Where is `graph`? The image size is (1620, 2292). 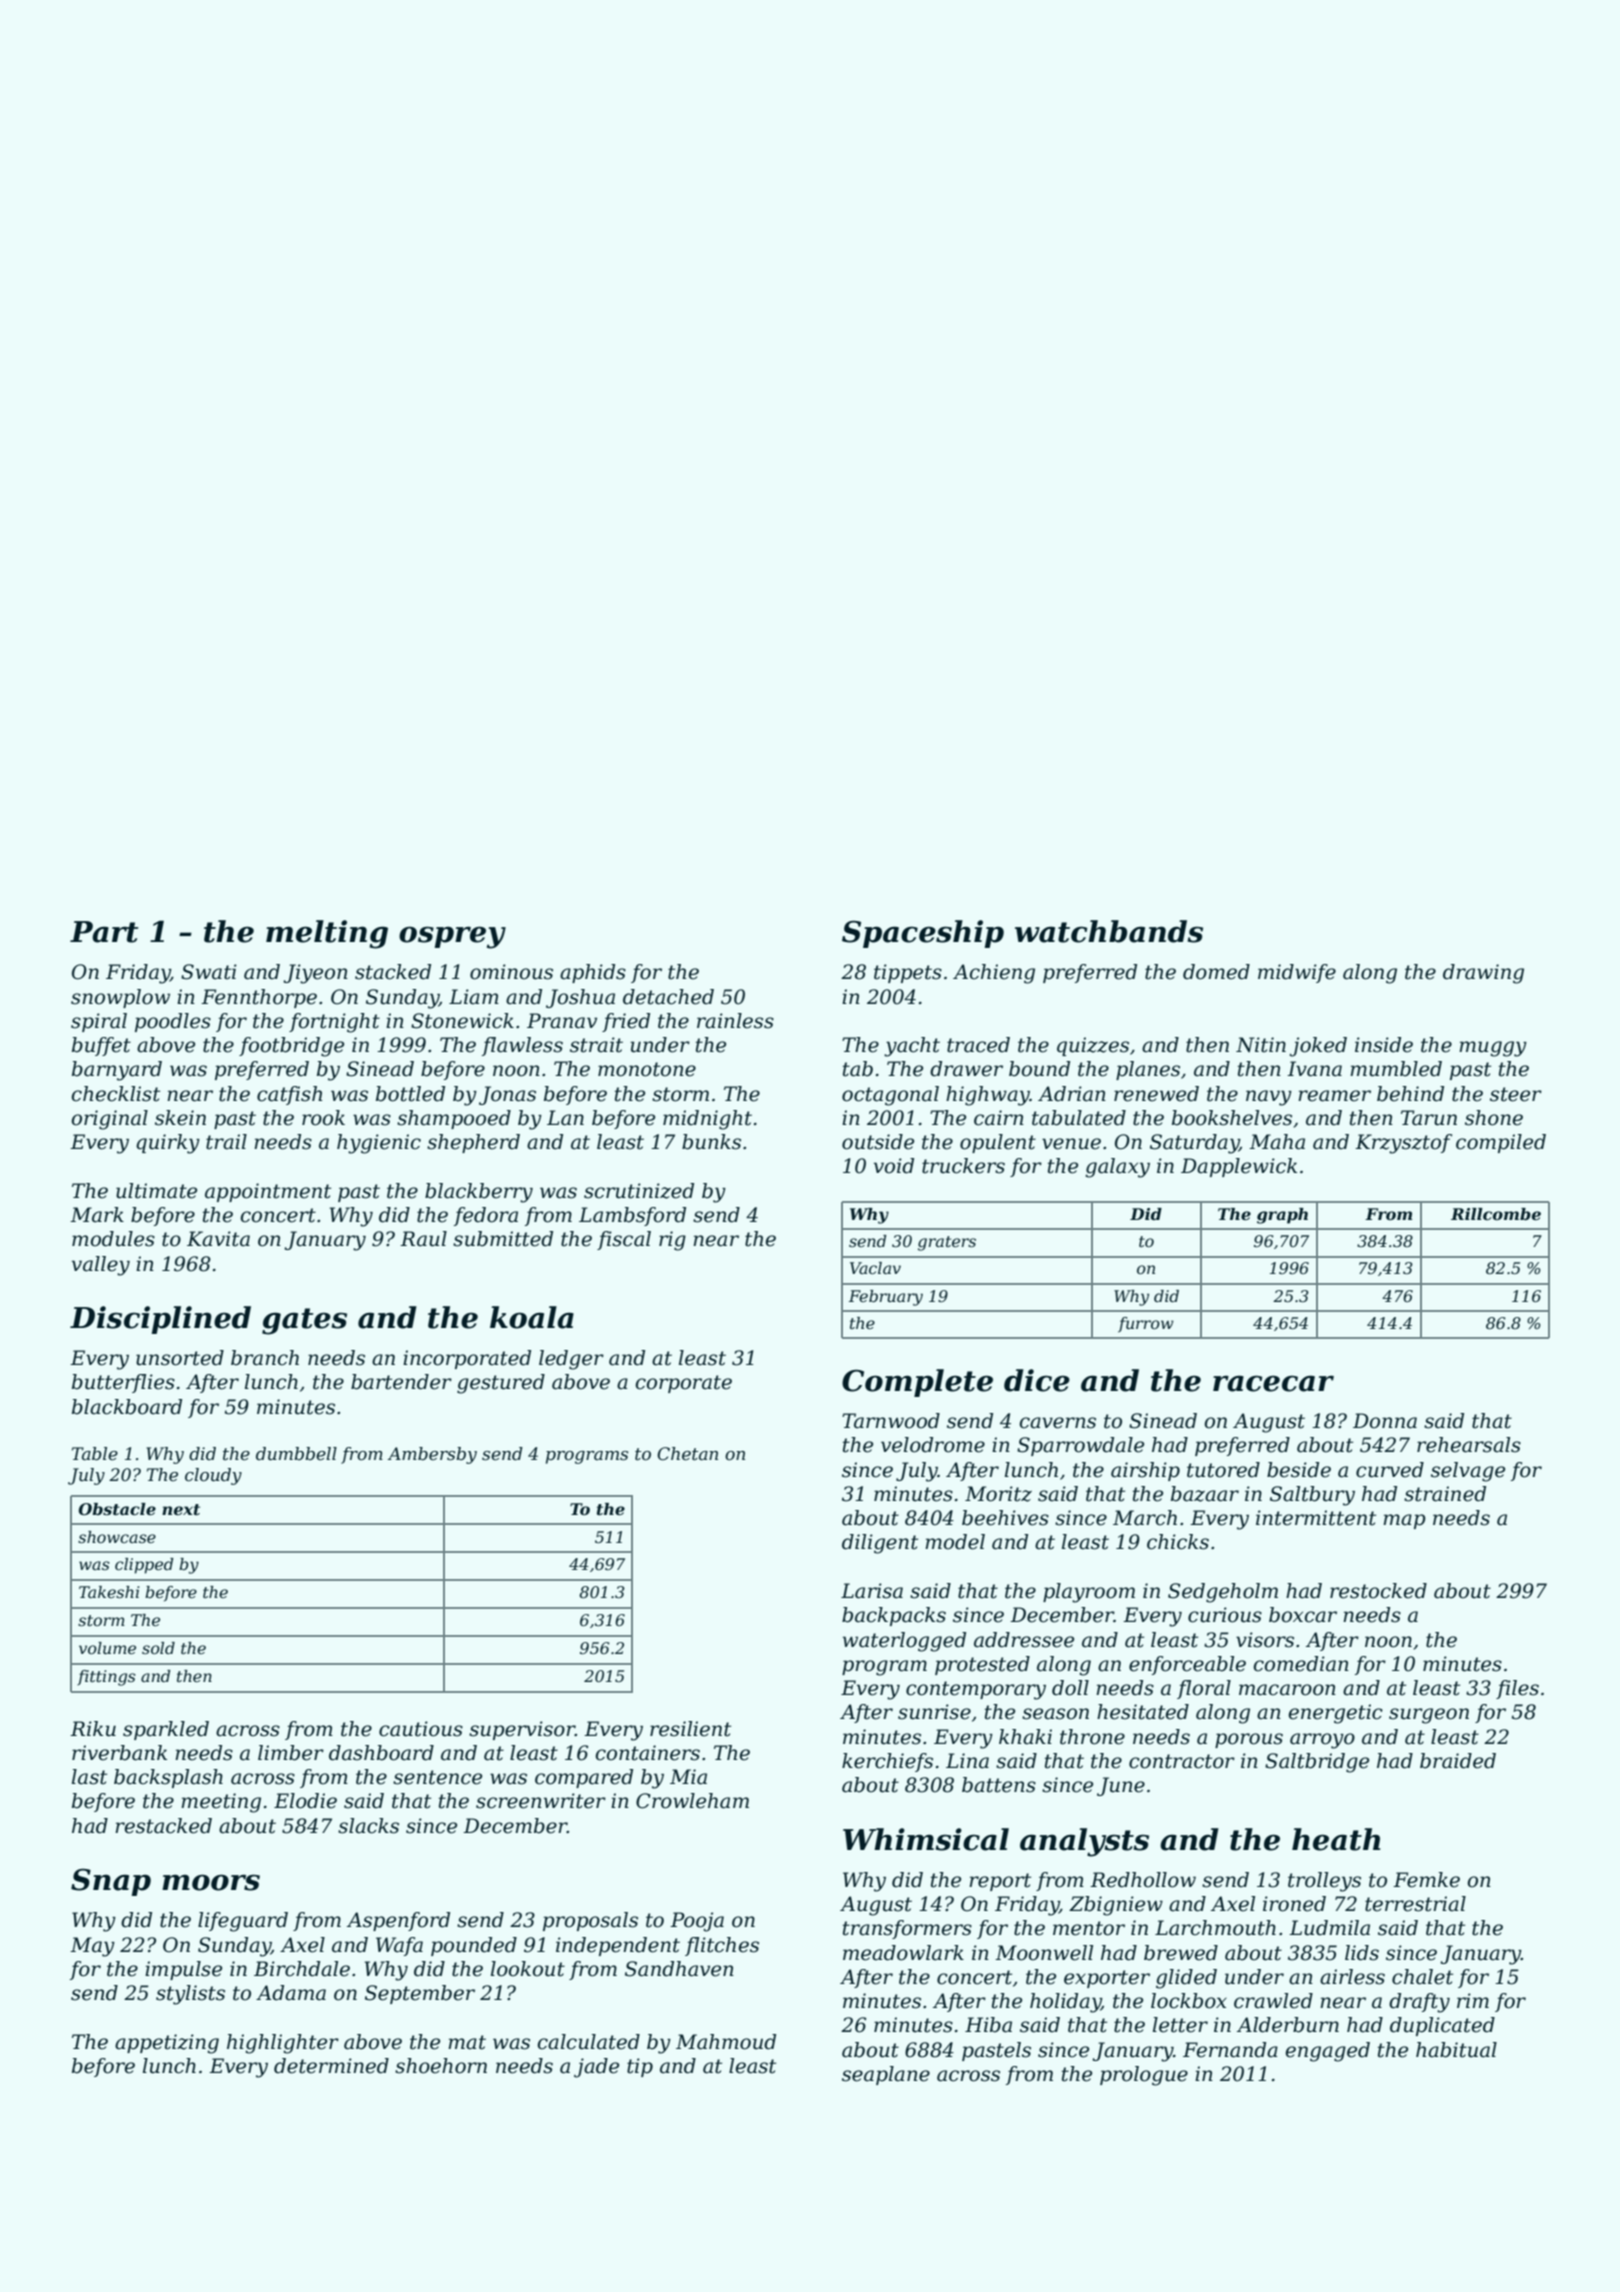 graph is located at coordinates (1282, 1216).
